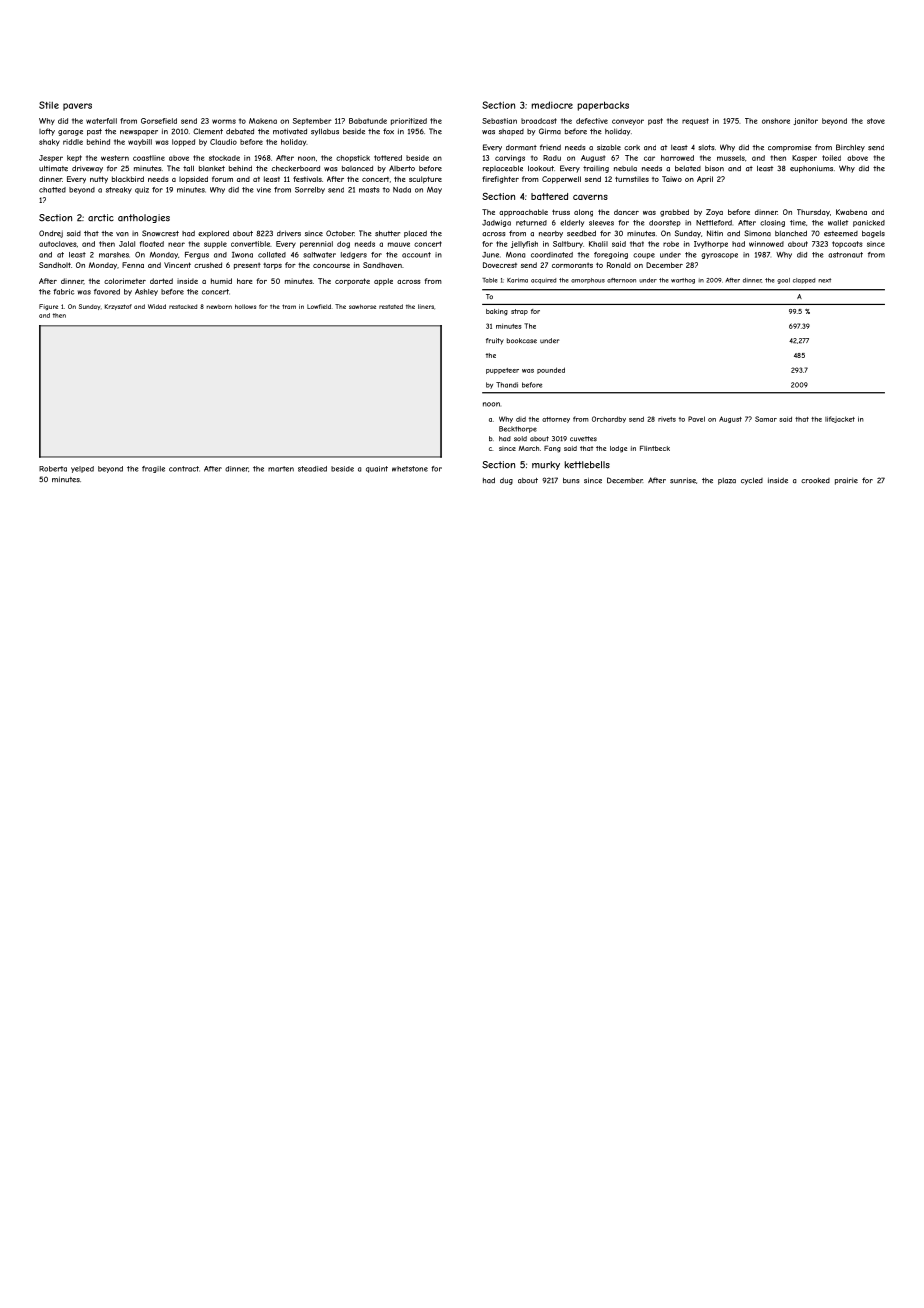  What do you see at coordinates (876, 121) in the screenshot?
I see `stove` at bounding box center [876, 121].
